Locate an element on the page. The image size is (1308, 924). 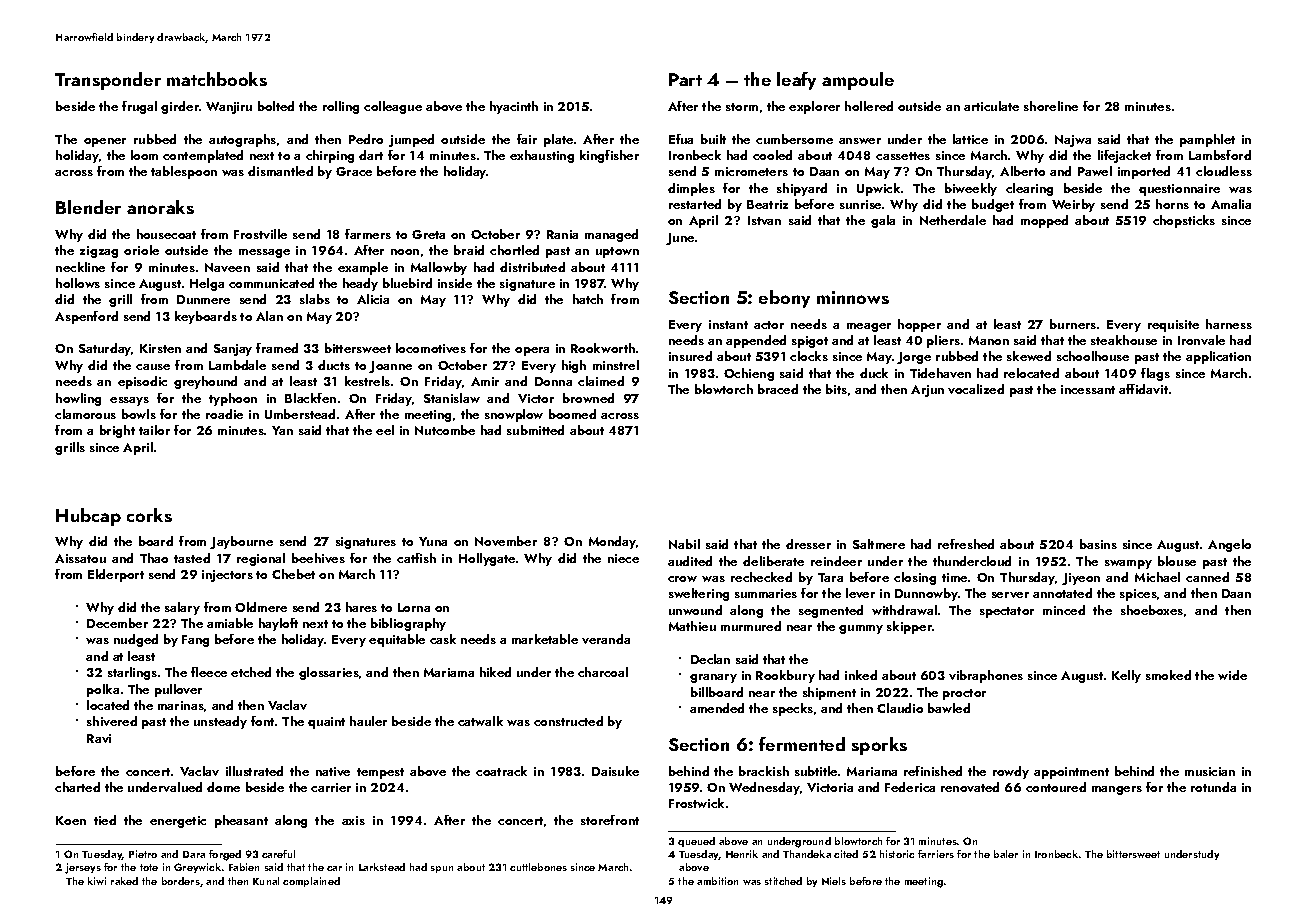
Rania is located at coordinates (562, 234).
